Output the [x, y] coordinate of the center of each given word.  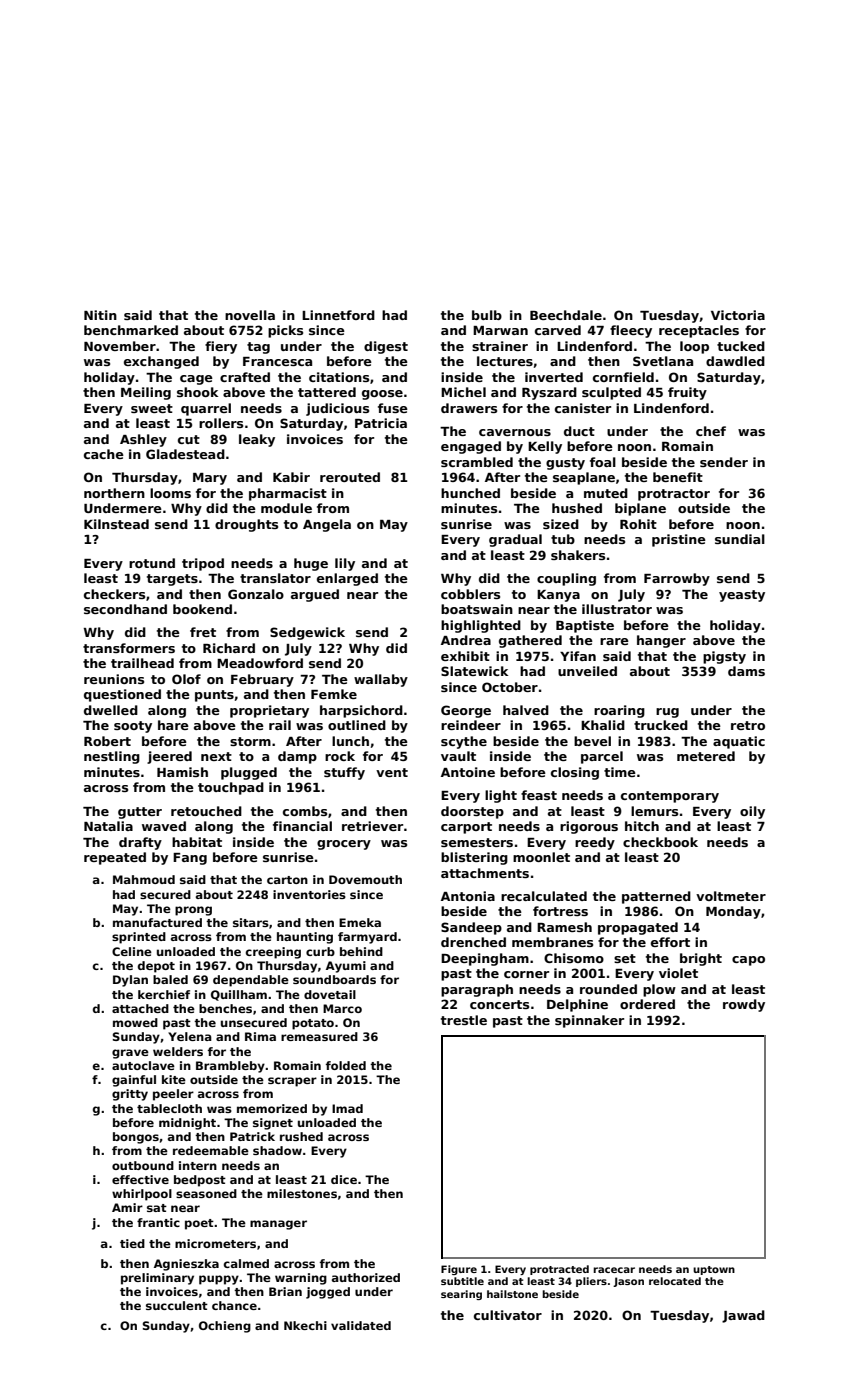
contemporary [670, 797]
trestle [464, 1020]
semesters [477, 842]
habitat [197, 842]
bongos [136, 1138]
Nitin [100, 315]
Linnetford [338, 315]
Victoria [738, 315]
